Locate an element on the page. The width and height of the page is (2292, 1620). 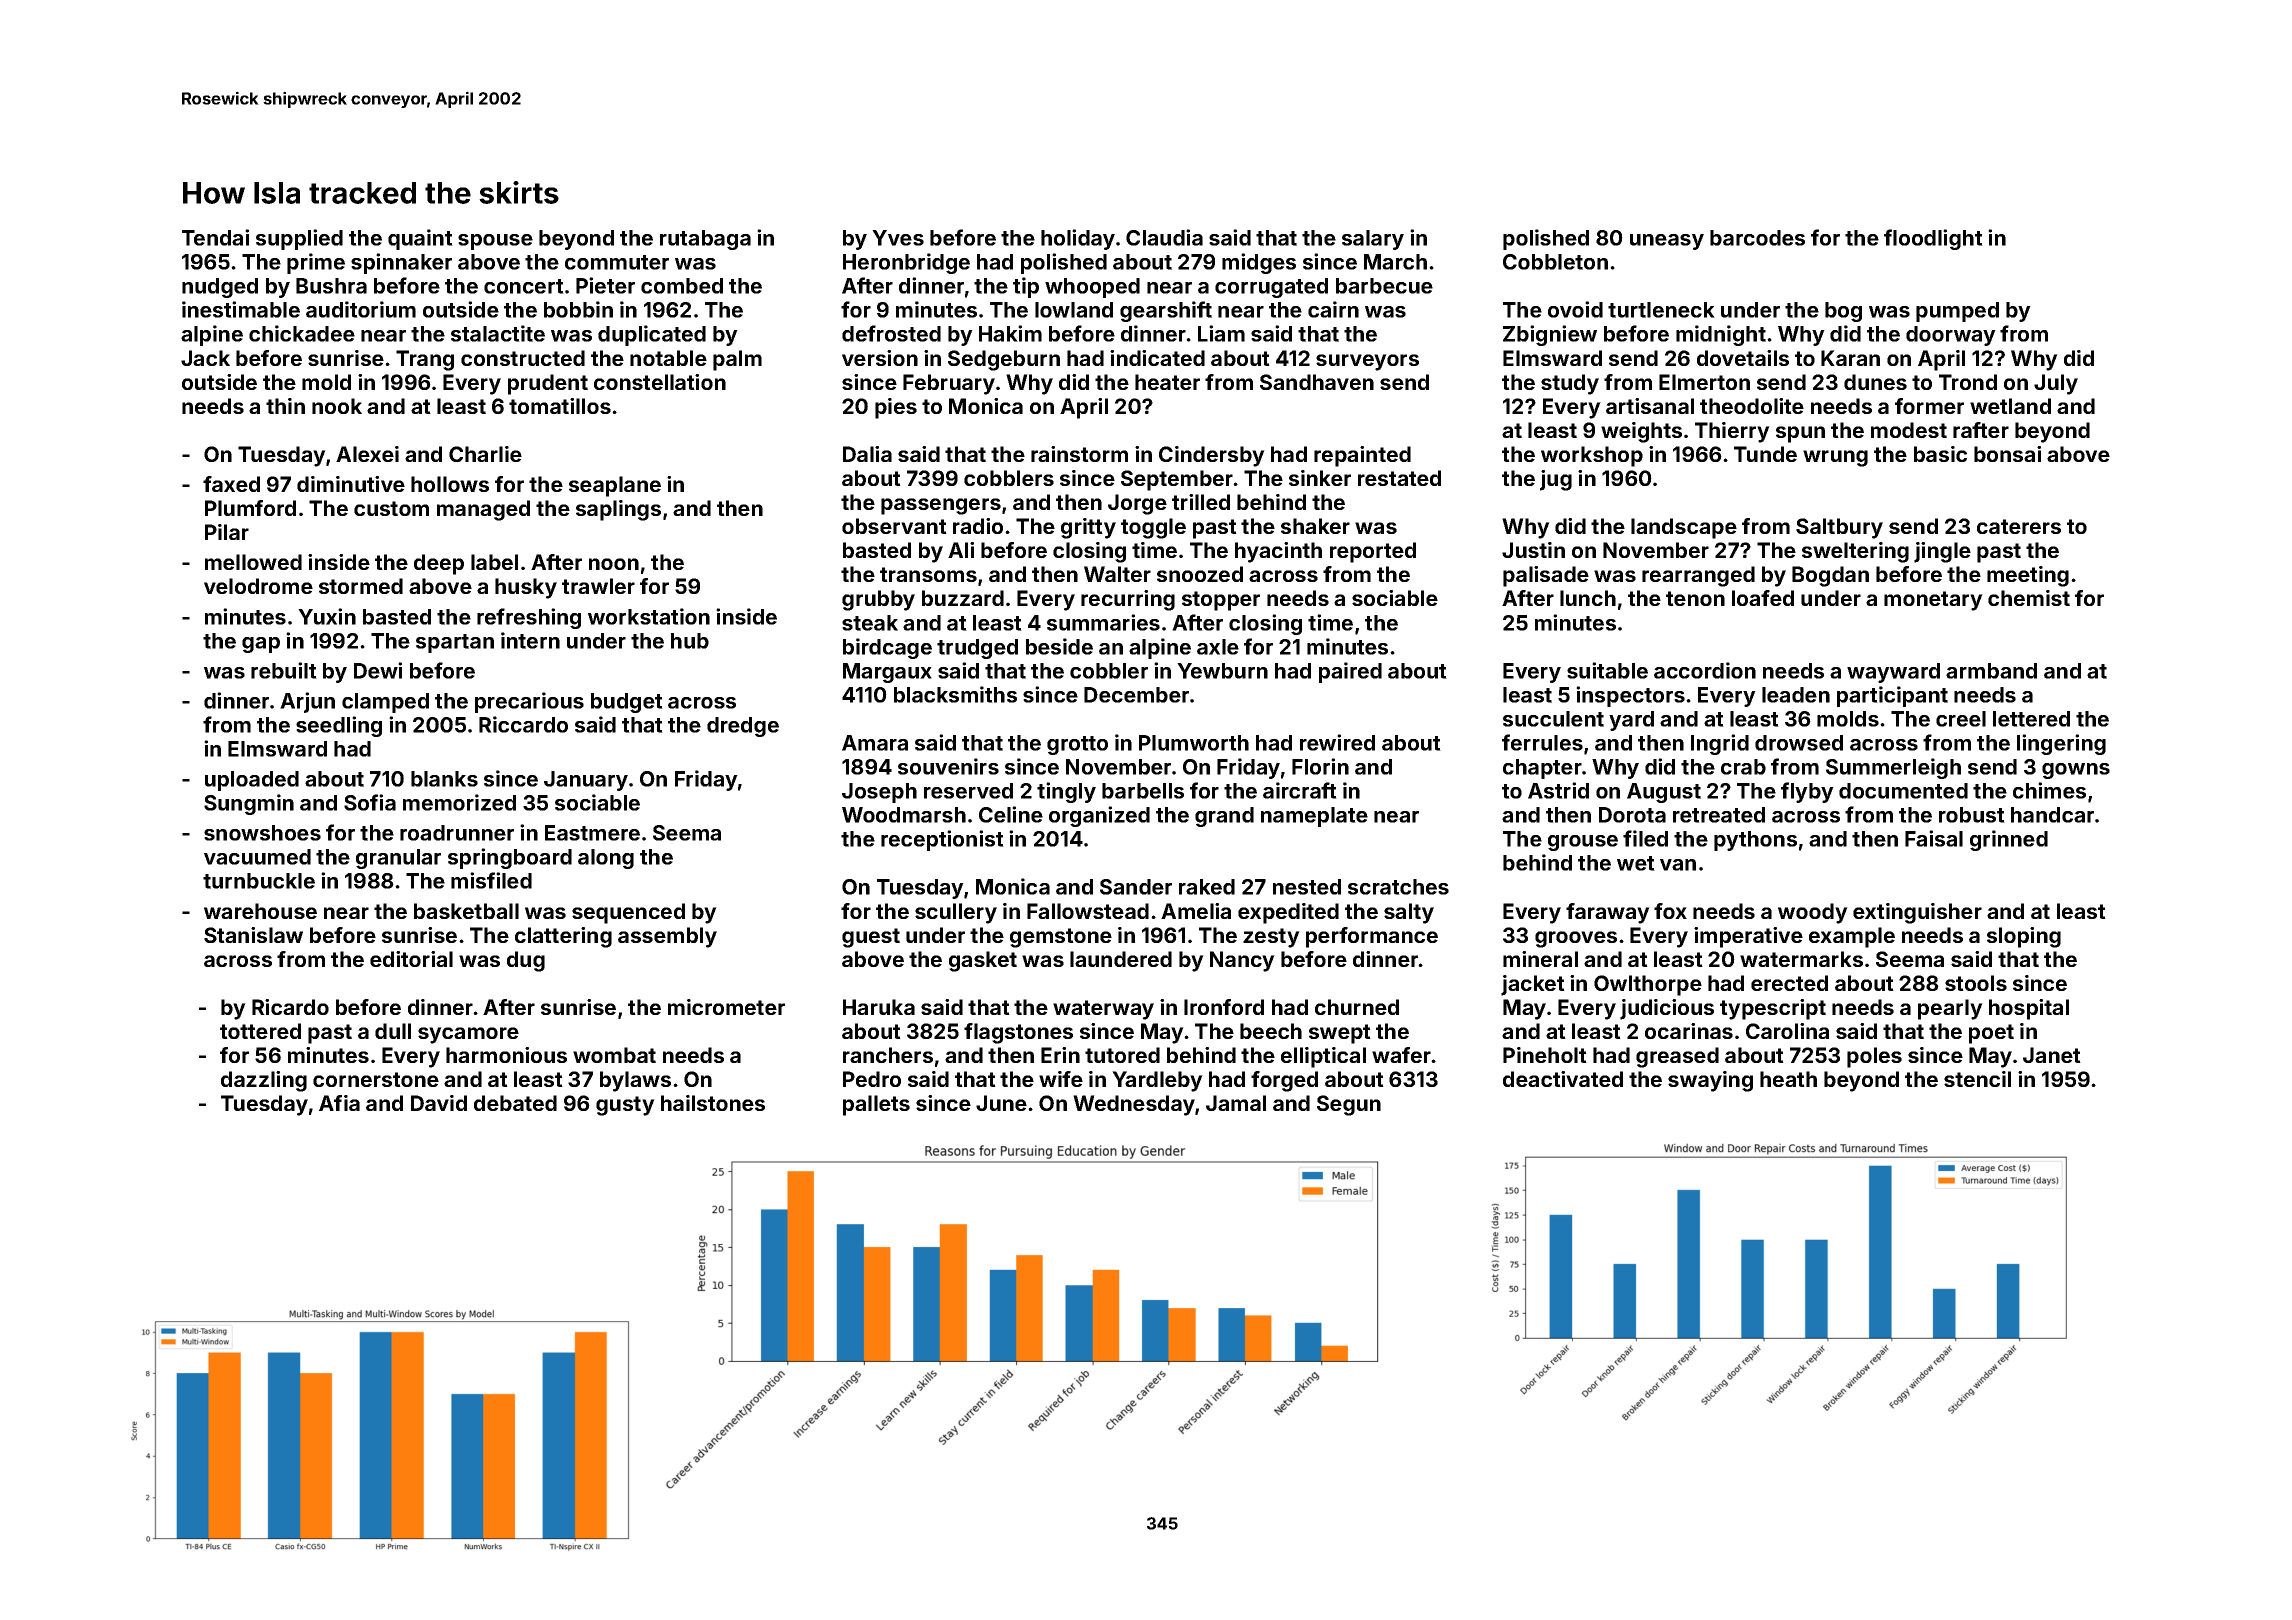
defrosted is located at coordinates (891, 333).
